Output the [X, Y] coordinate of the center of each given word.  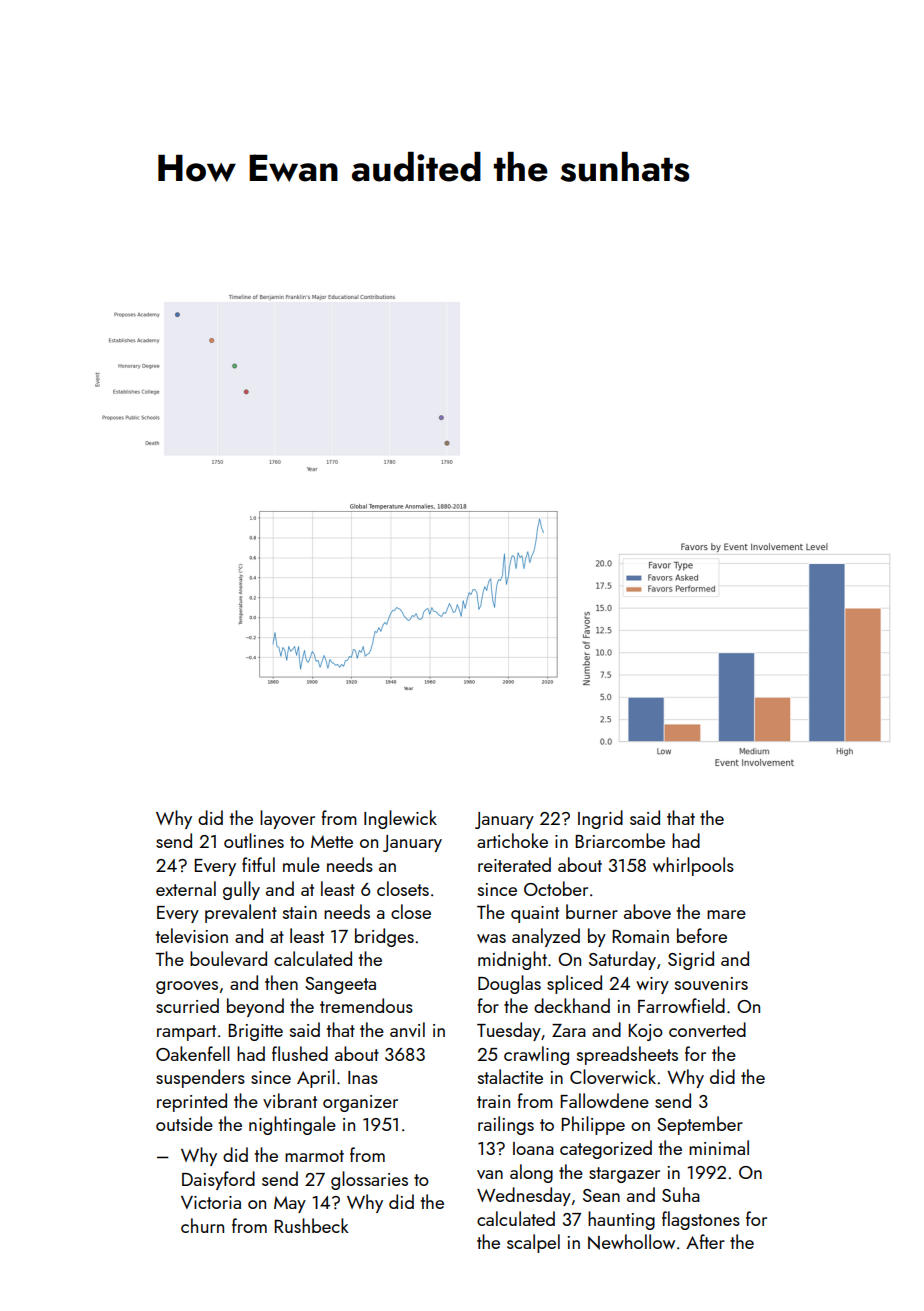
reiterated [514, 864]
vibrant [290, 1100]
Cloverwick [613, 1076]
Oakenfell [193, 1053]
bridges [384, 937]
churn [202, 1225]
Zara [569, 1030]
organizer [360, 1103]
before [702, 935]
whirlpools [693, 866]
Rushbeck [311, 1225]
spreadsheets [627, 1055]
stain [300, 912]
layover [287, 819]
